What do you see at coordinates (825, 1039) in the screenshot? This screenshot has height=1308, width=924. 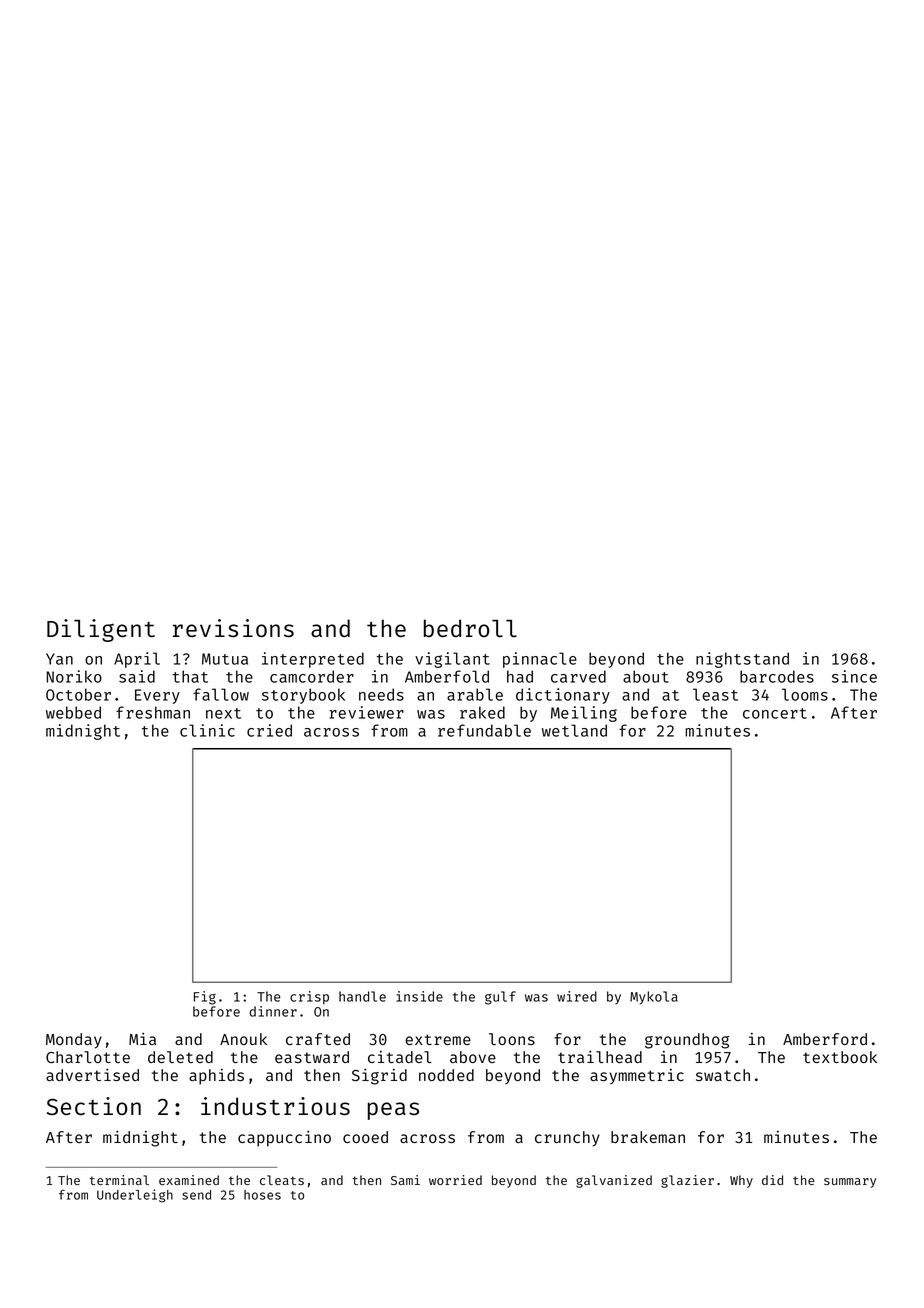 I see `Amberford` at bounding box center [825, 1039].
